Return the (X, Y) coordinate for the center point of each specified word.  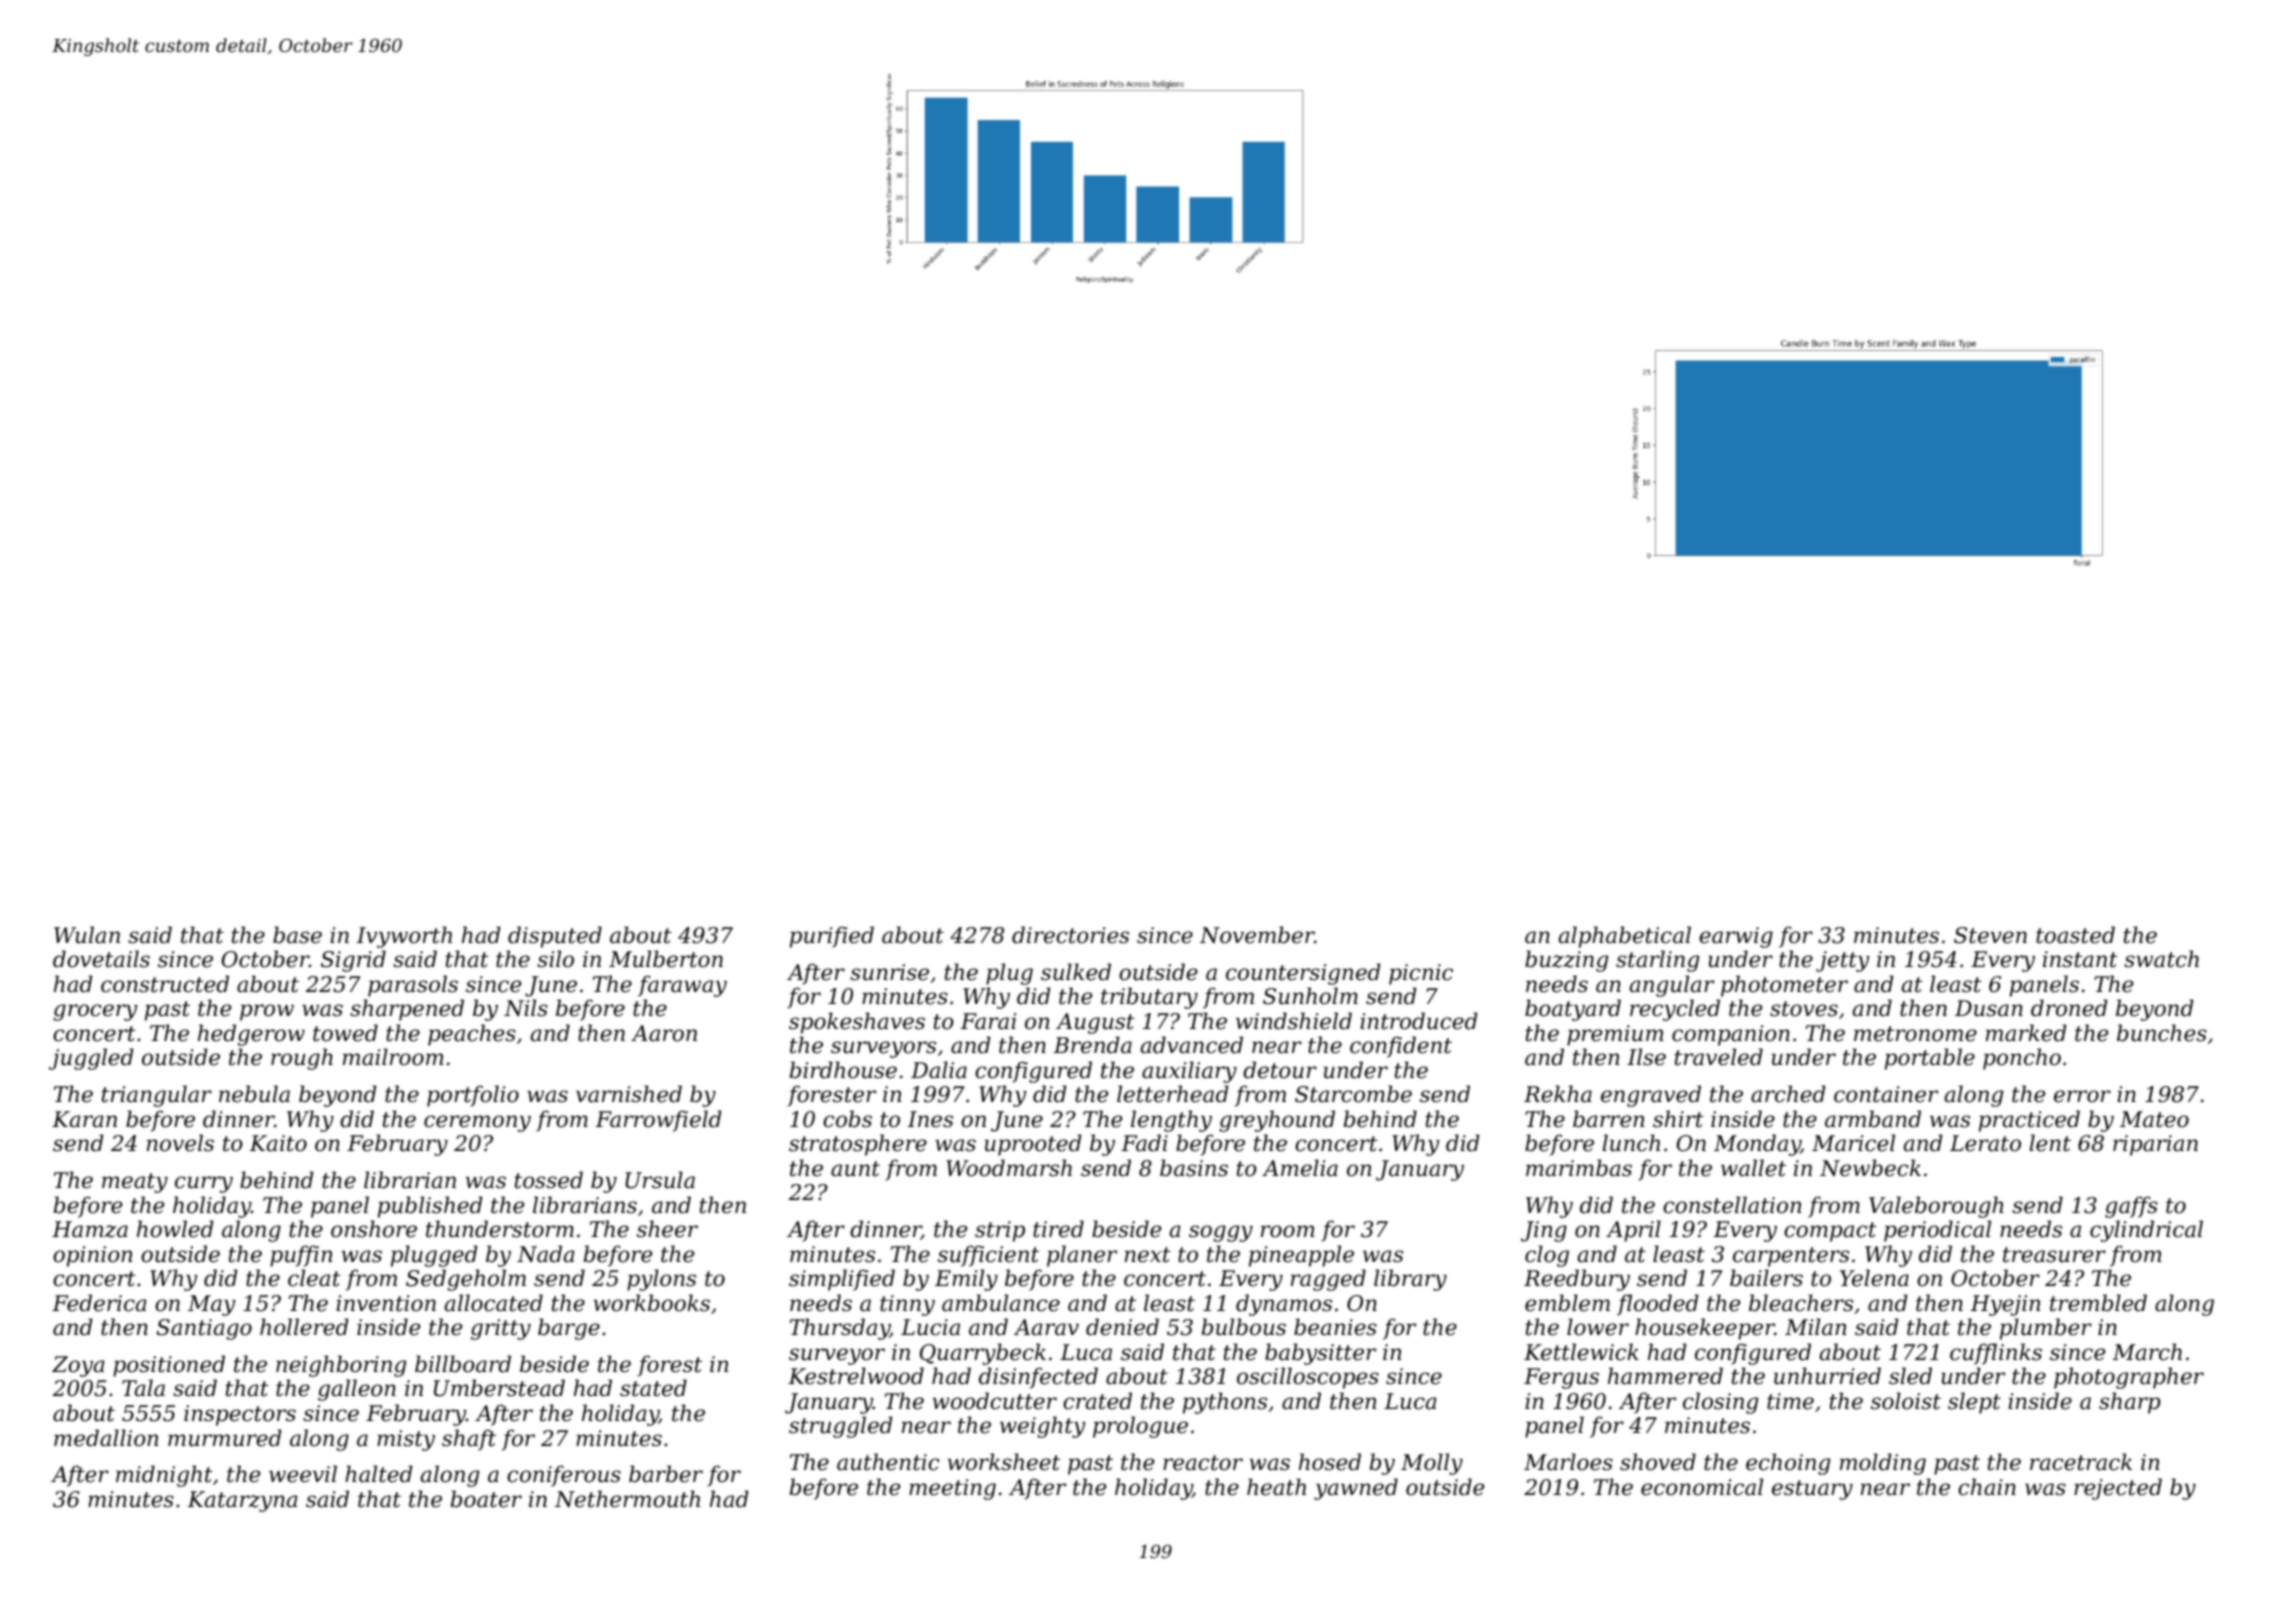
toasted (2075, 935)
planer (1082, 1256)
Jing (1544, 1231)
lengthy (1171, 1121)
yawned (1356, 1489)
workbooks (652, 1303)
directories (1070, 935)
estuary (1812, 1490)
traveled (1719, 1057)
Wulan (87, 935)
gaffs (2131, 1207)
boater (486, 1499)
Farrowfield (658, 1121)
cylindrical (2146, 1231)
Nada (546, 1254)
